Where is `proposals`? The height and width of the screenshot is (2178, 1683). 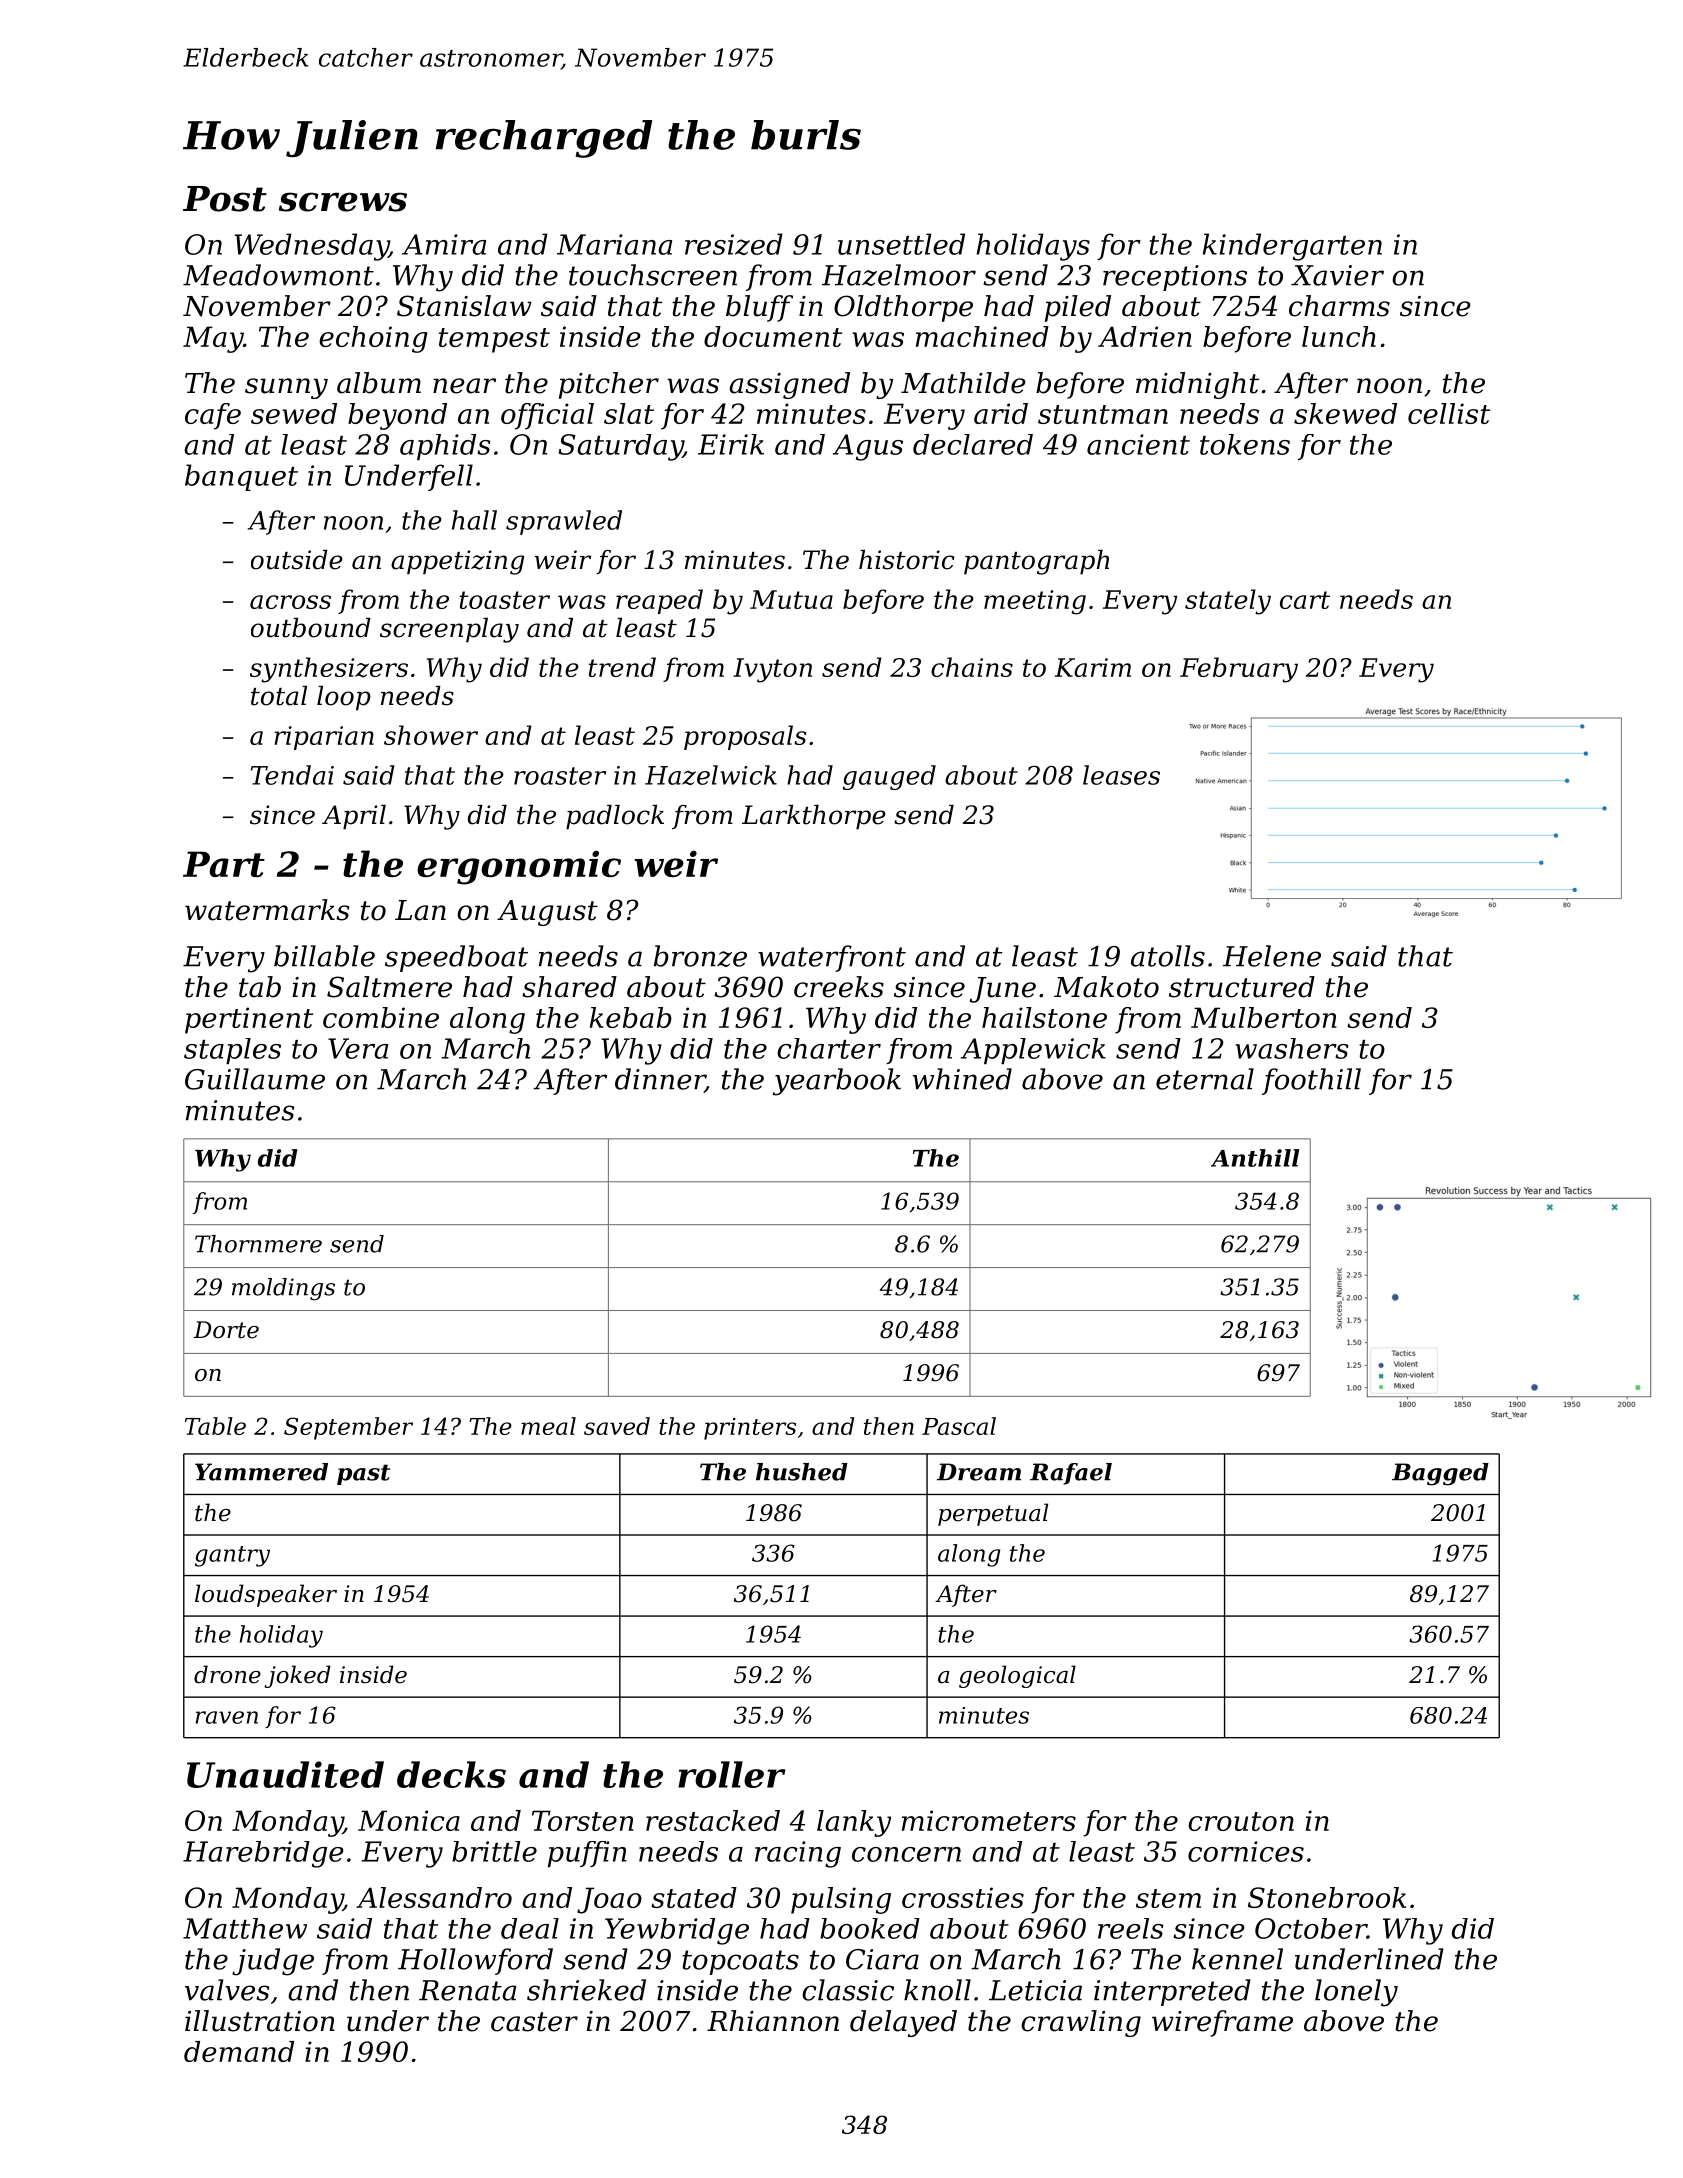
proposals is located at coordinates (745, 737).
